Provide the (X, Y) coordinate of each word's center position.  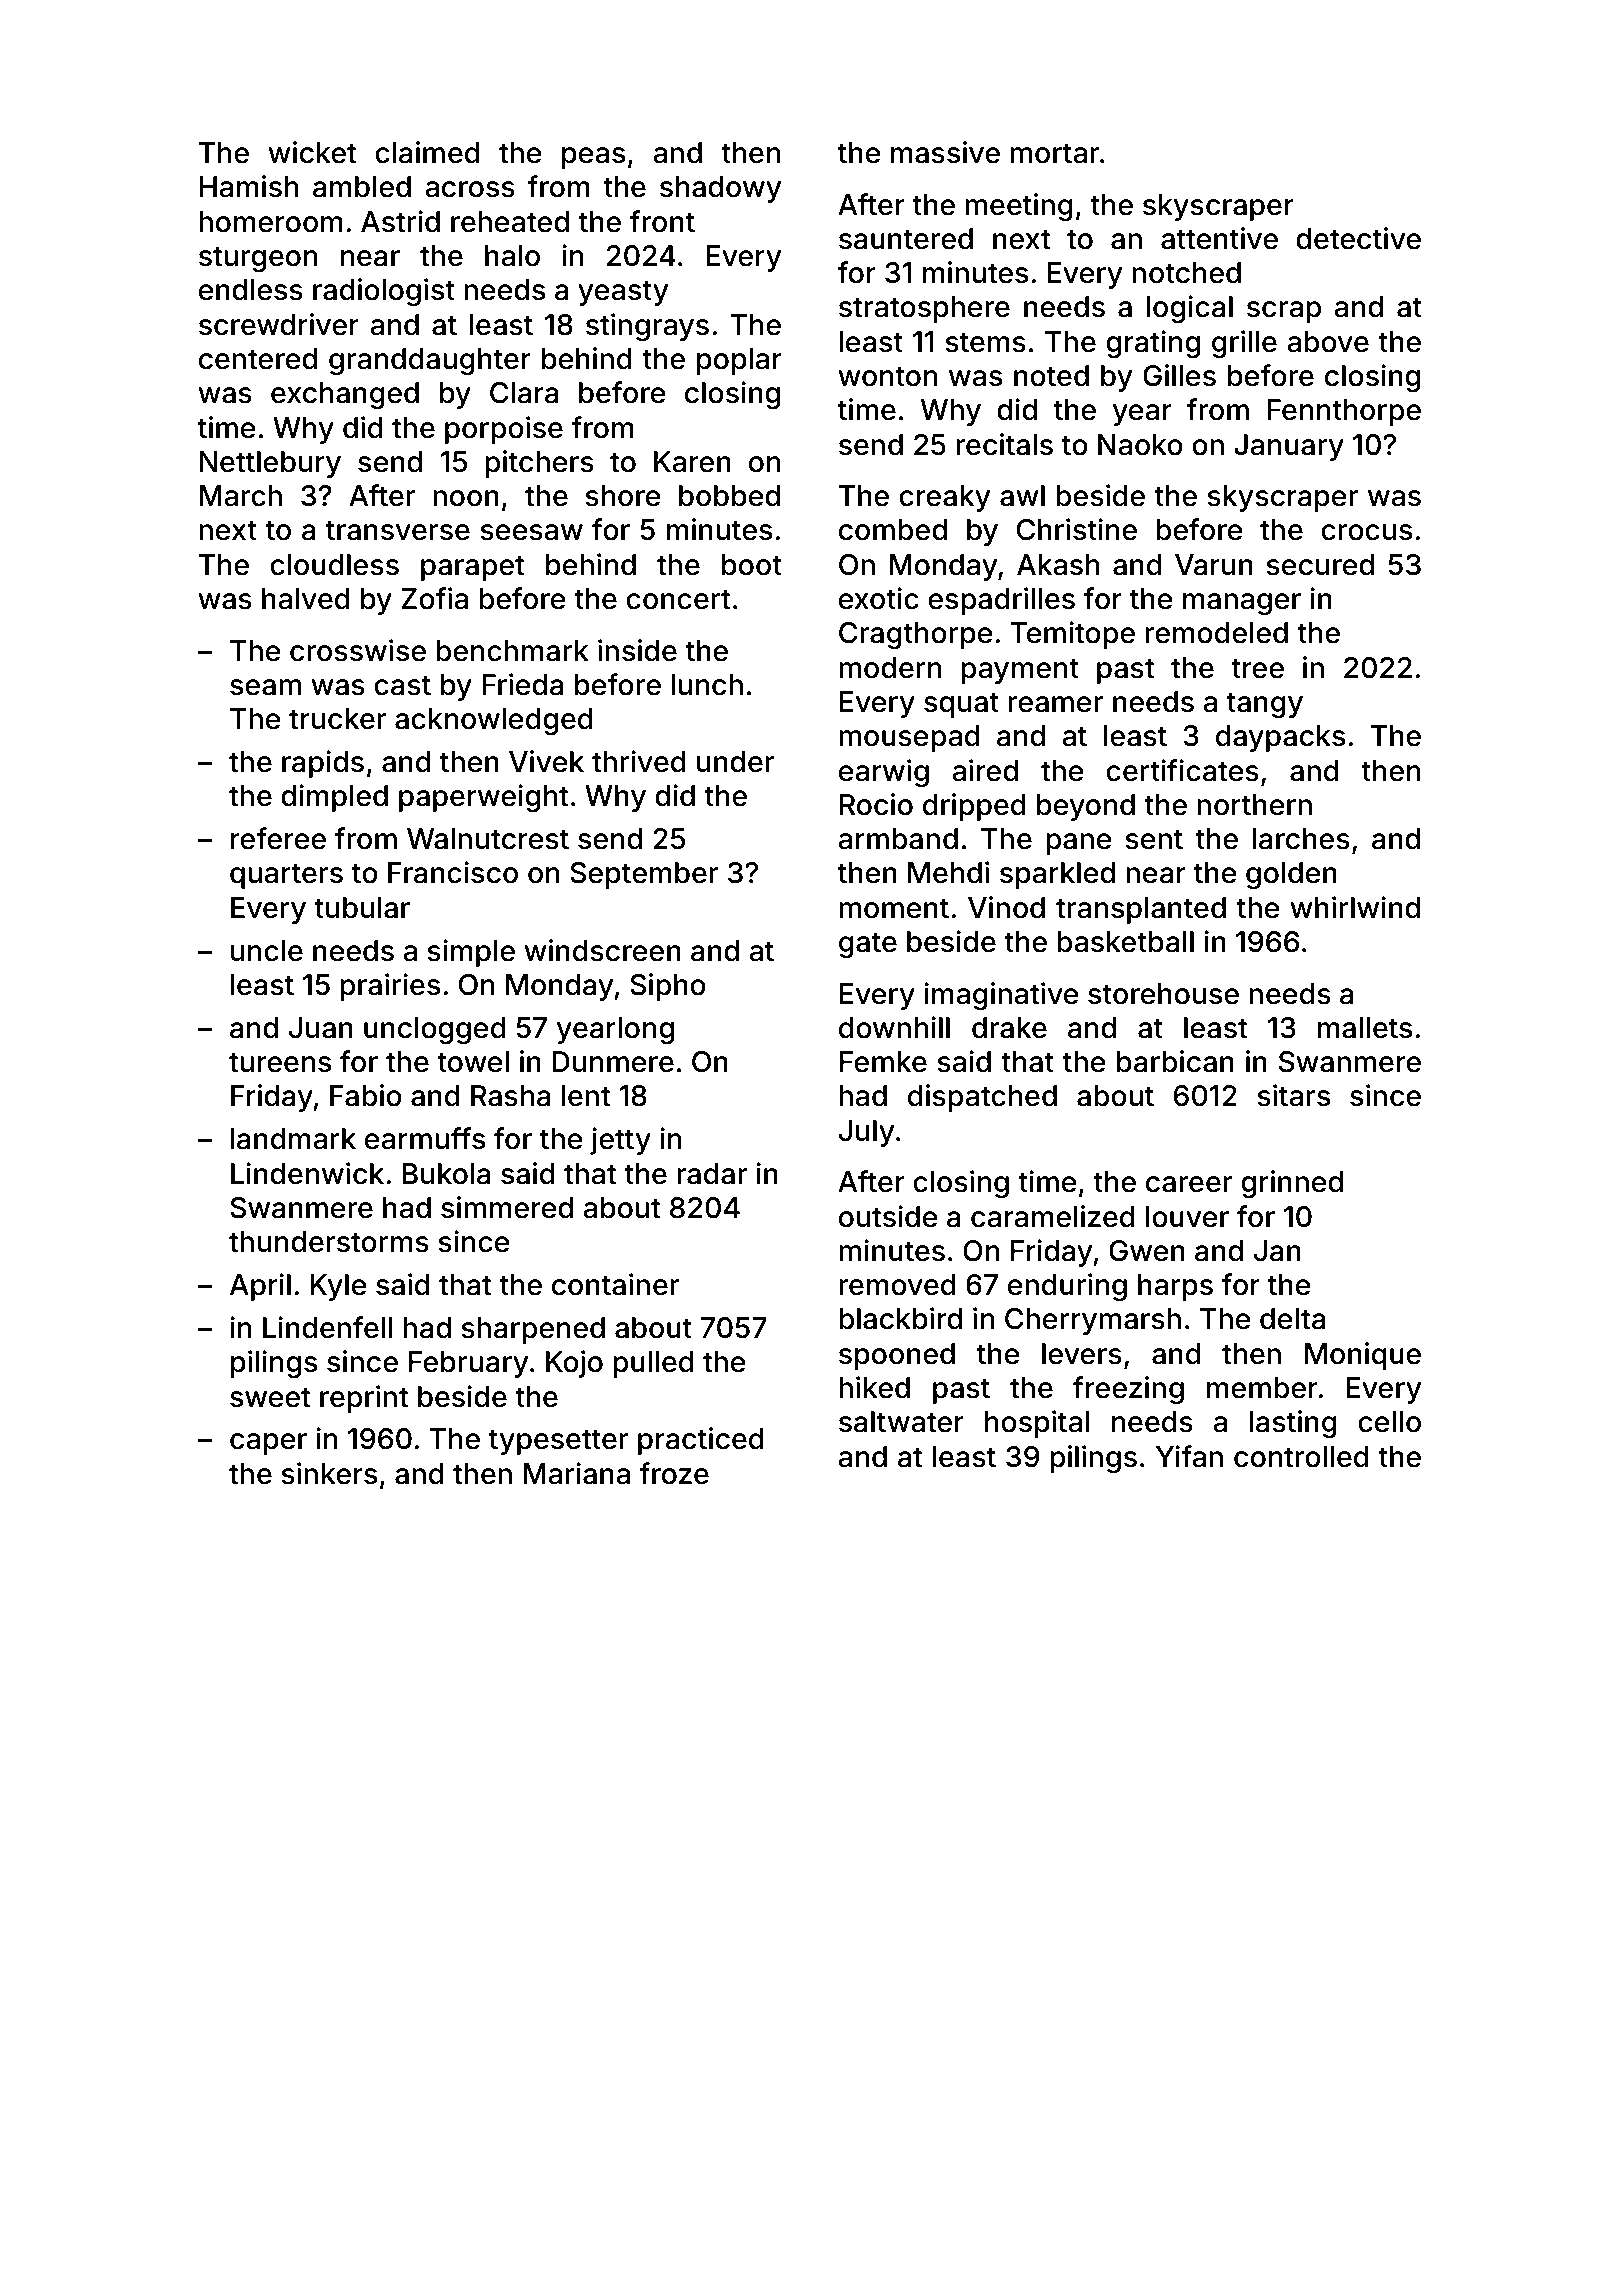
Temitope (1072, 635)
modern (890, 668)
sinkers (329, 1473)
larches (1301, 839)
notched (1186, 273)
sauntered (906, 239)
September (644, 875)
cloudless (334, 565)
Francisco (453, 872)
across (470, 189)
